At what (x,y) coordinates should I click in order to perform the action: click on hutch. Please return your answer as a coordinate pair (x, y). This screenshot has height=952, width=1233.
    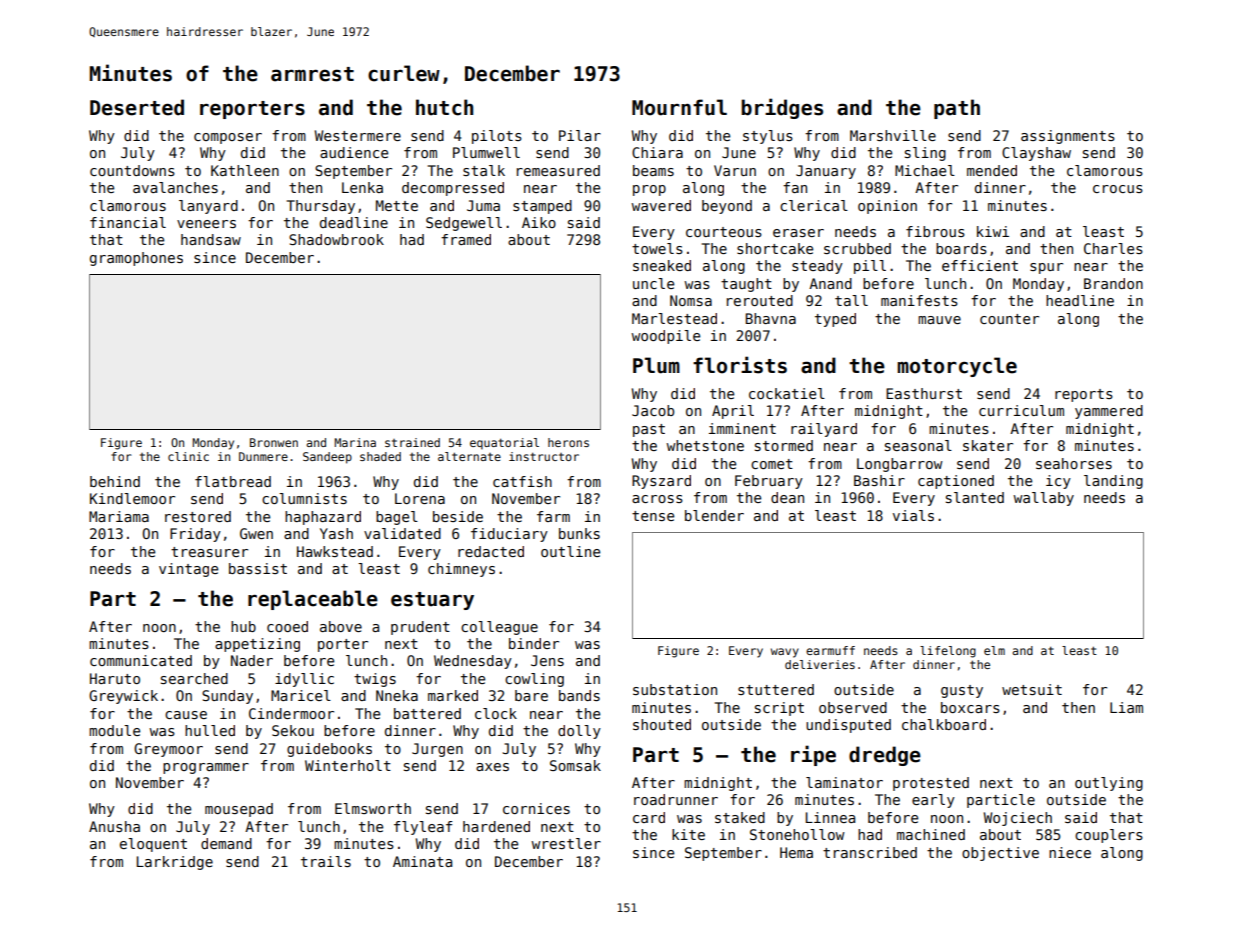
    Looking at the image, I should click on (444, 107).
